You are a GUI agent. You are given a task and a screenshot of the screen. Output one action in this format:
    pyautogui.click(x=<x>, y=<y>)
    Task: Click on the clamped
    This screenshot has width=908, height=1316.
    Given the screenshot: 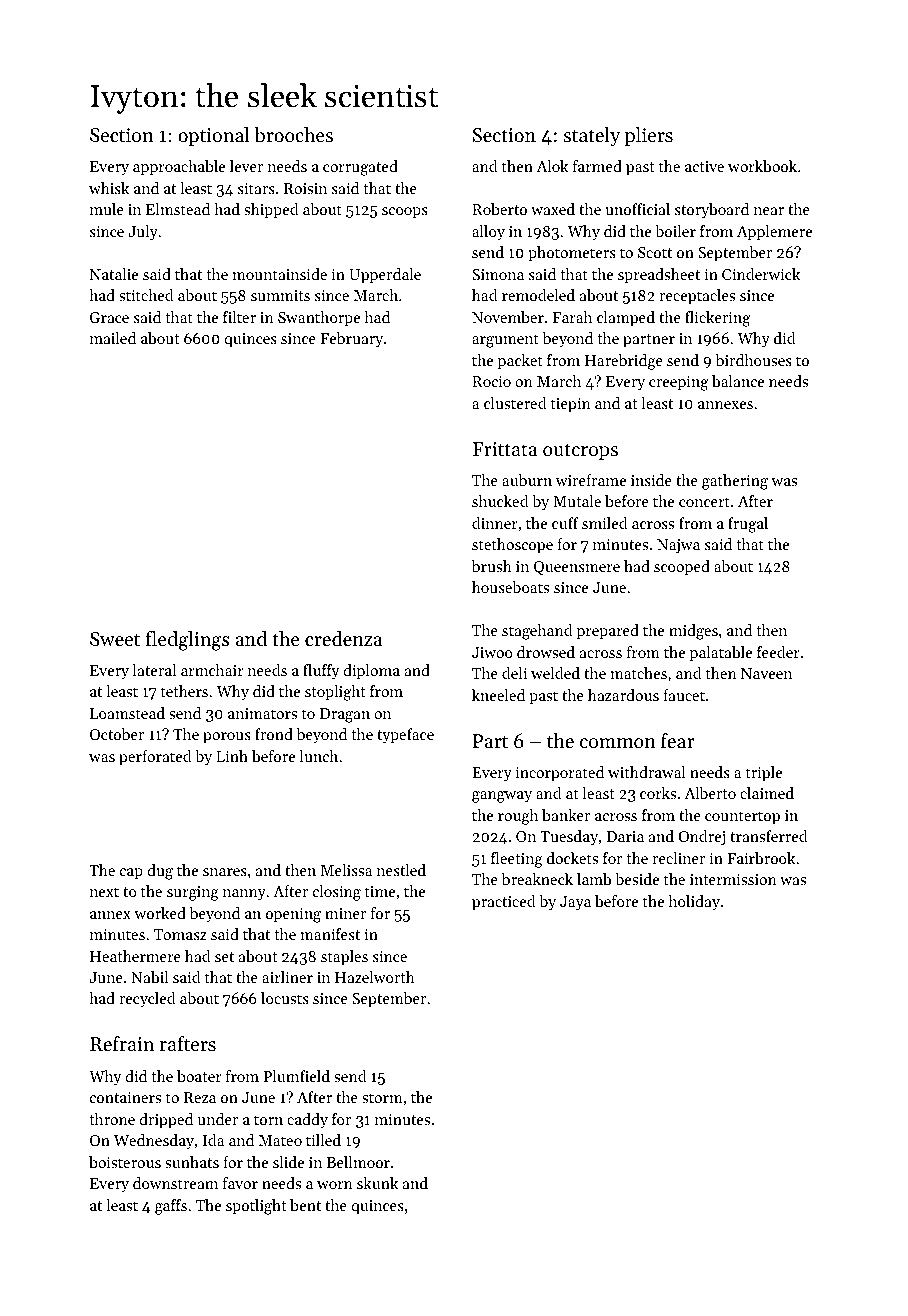 What is the action you would take?
    pyautogui.click(x=626, y=319)
